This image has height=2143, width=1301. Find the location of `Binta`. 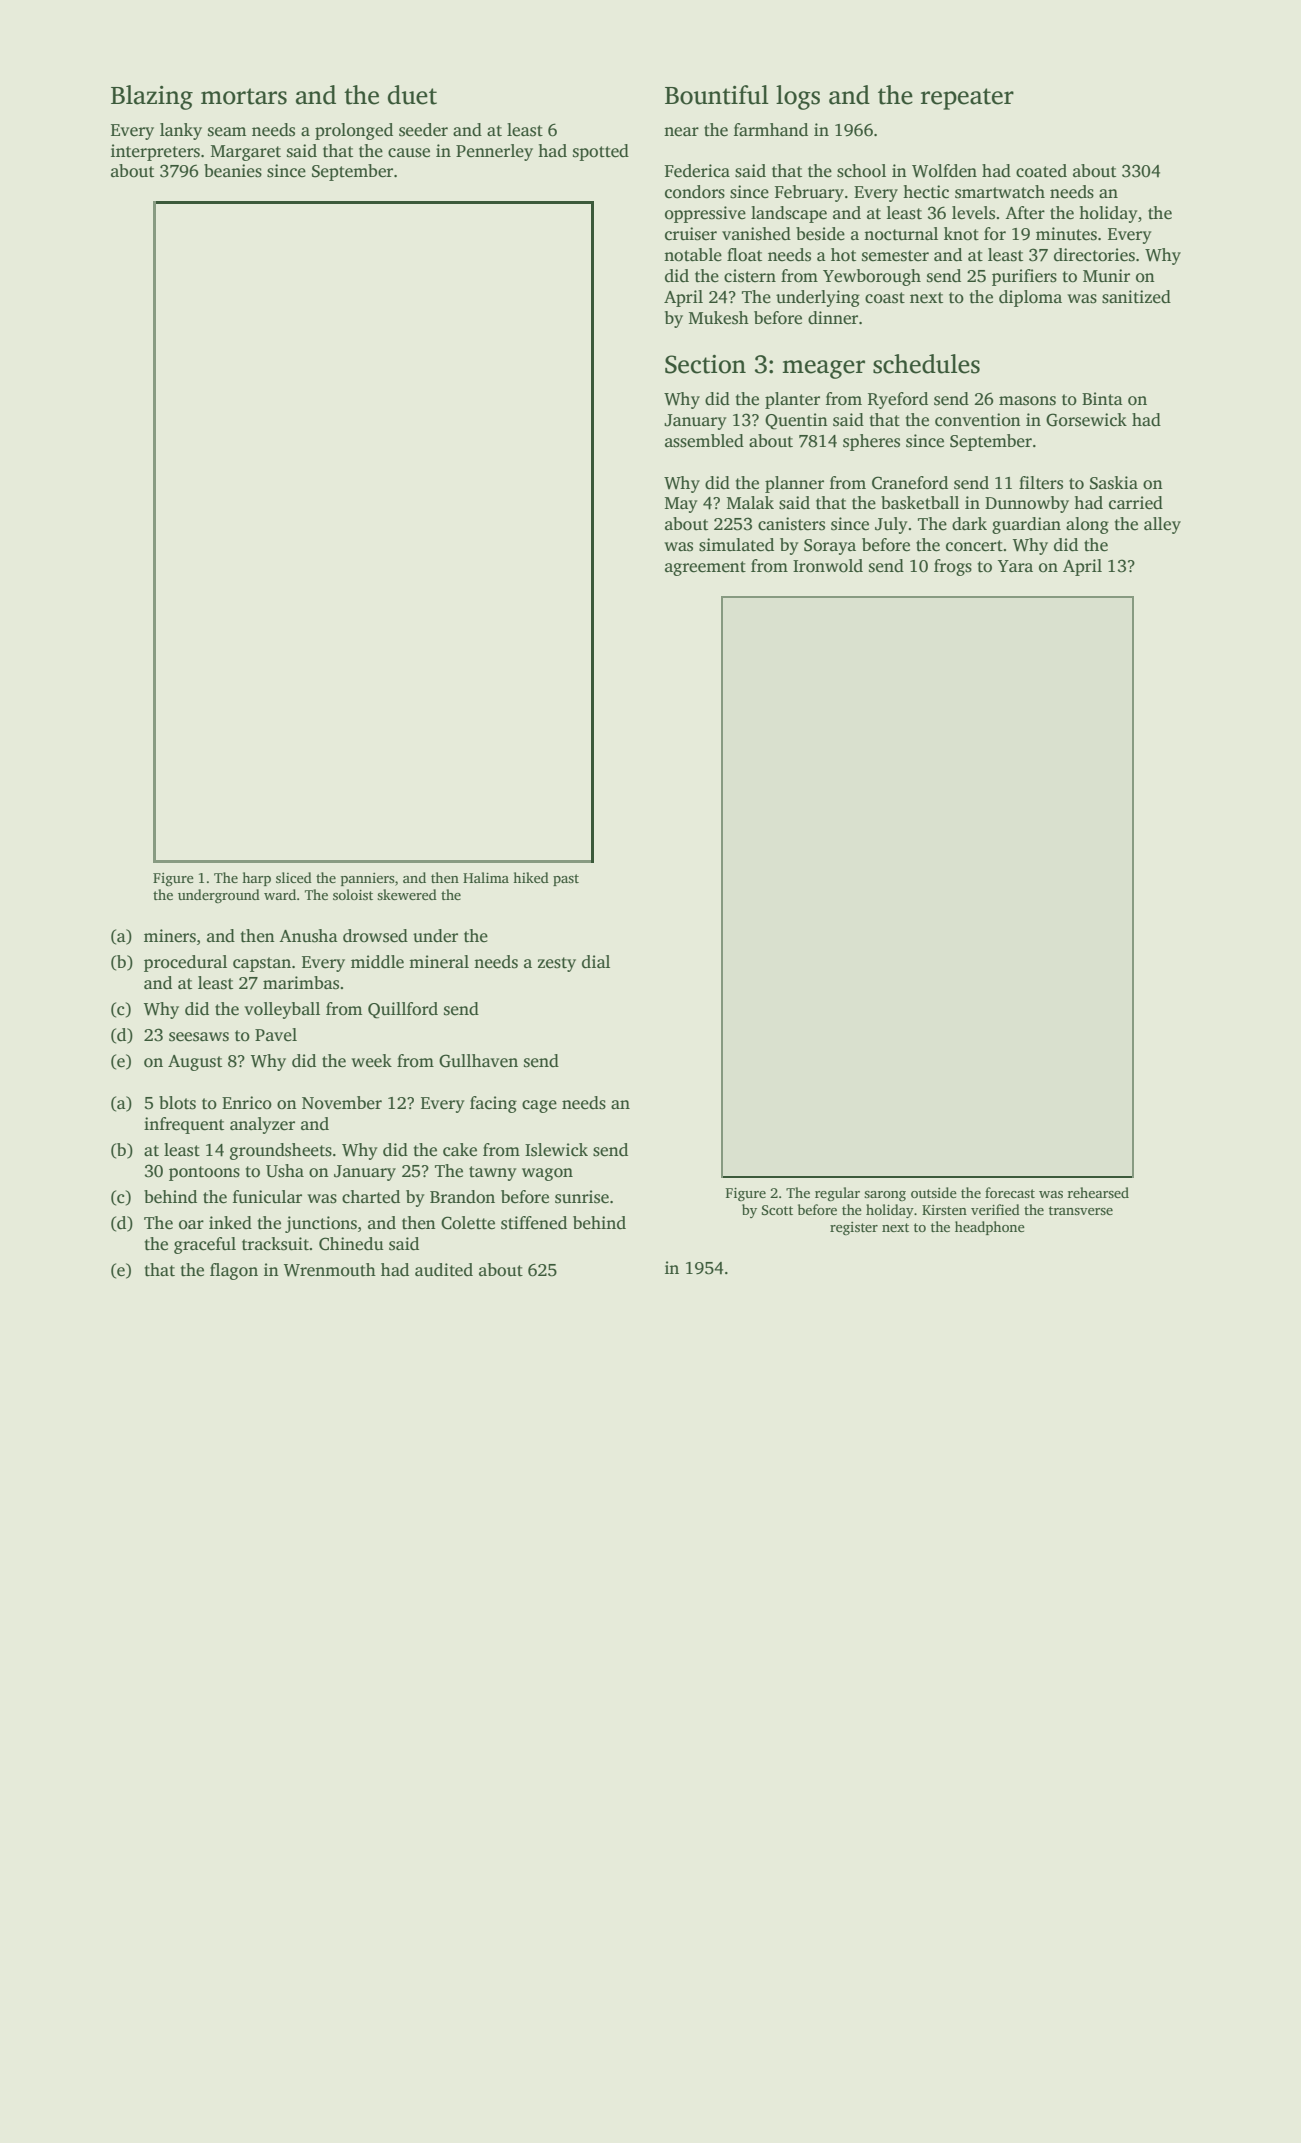

Binta is located at coordinates (1102, 398).
